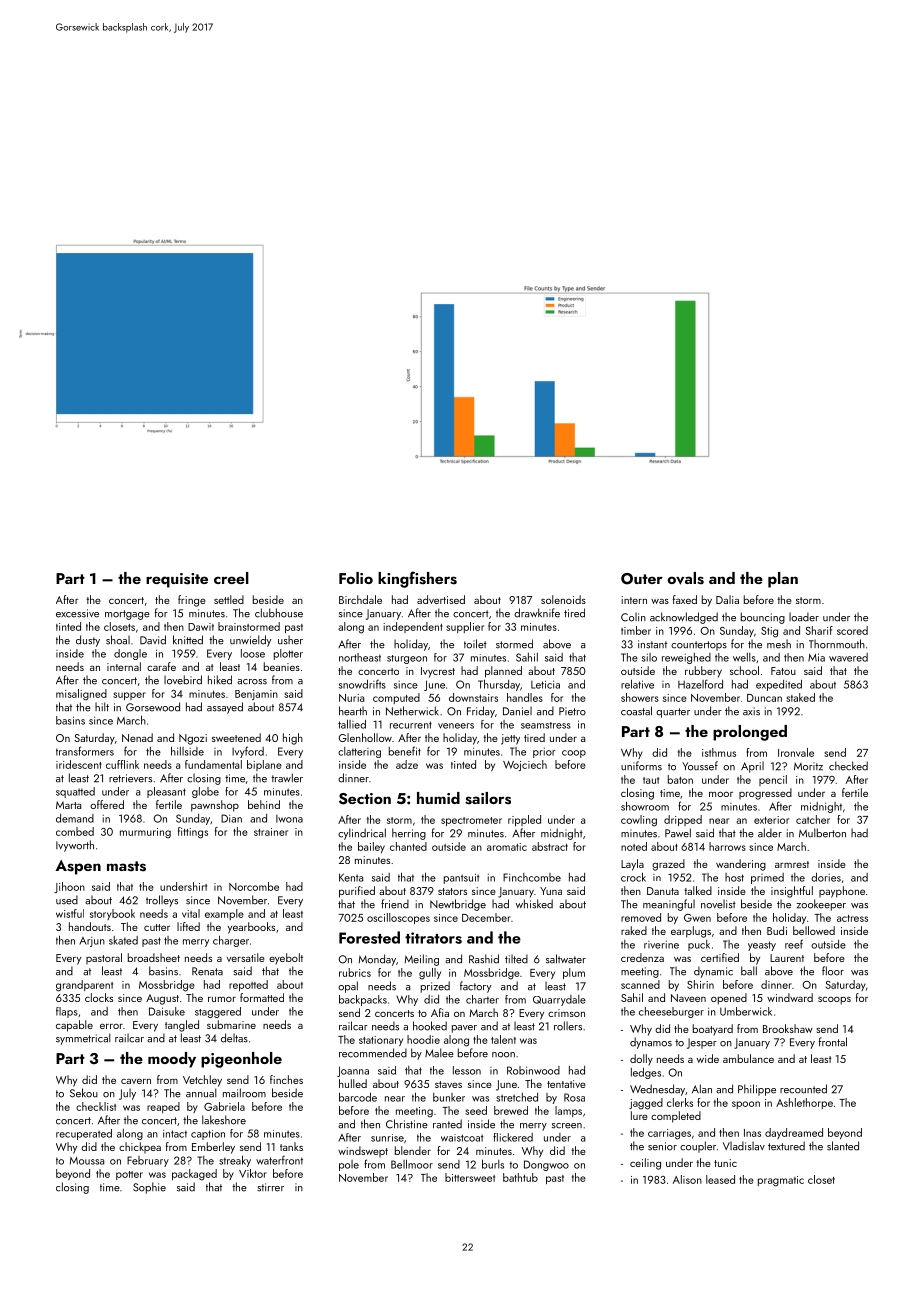 Image resolution: width=924 pixels, height=1308 pixels. What do you see at coordinates (568, 1026) in the screenshot?
I see `rollers` at bounding box center [568, 1026].
